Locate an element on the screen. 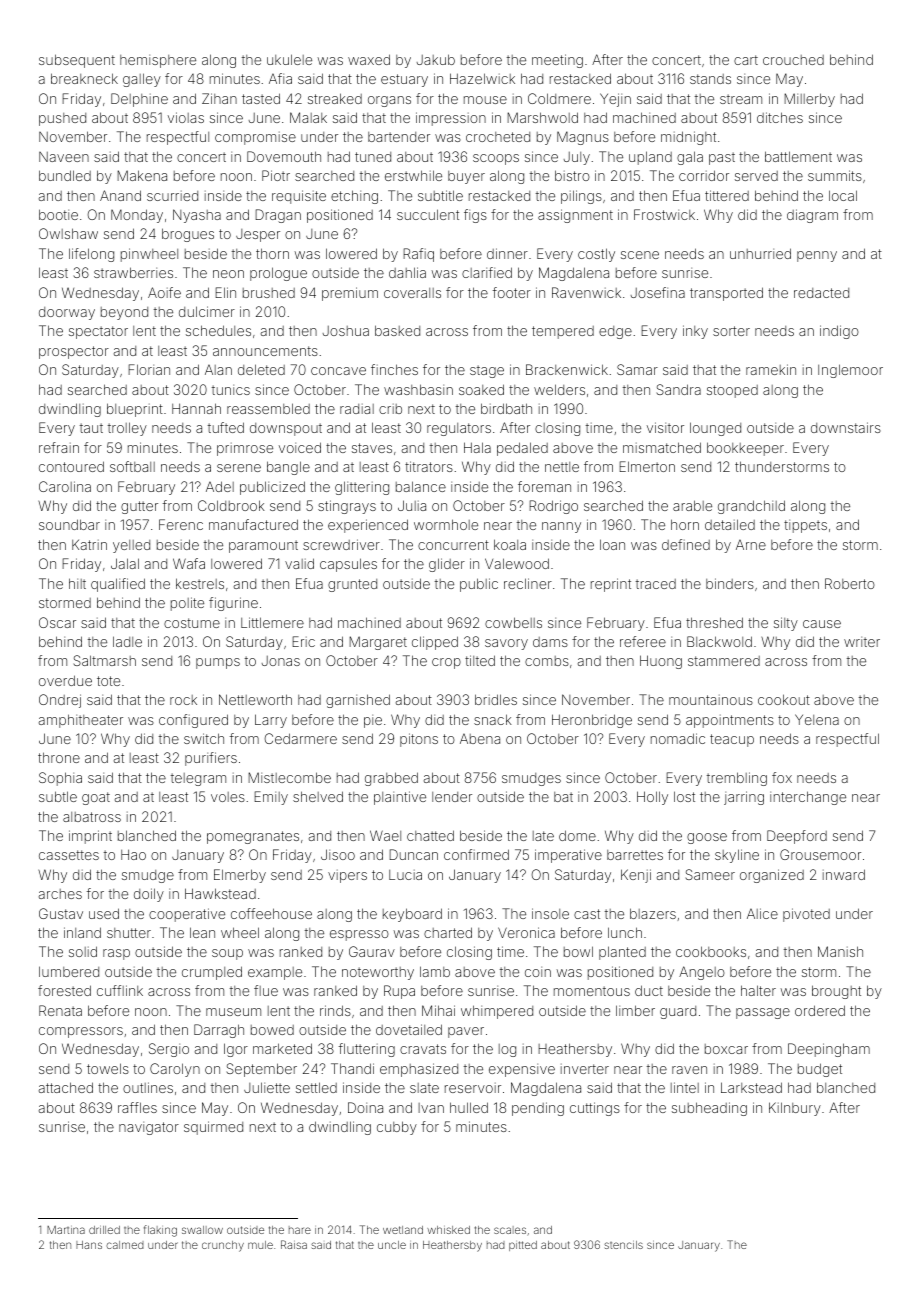 Image resolution: width=924 pixels, height=1308 pixels. hilt is located at coordinates (77, 583).
